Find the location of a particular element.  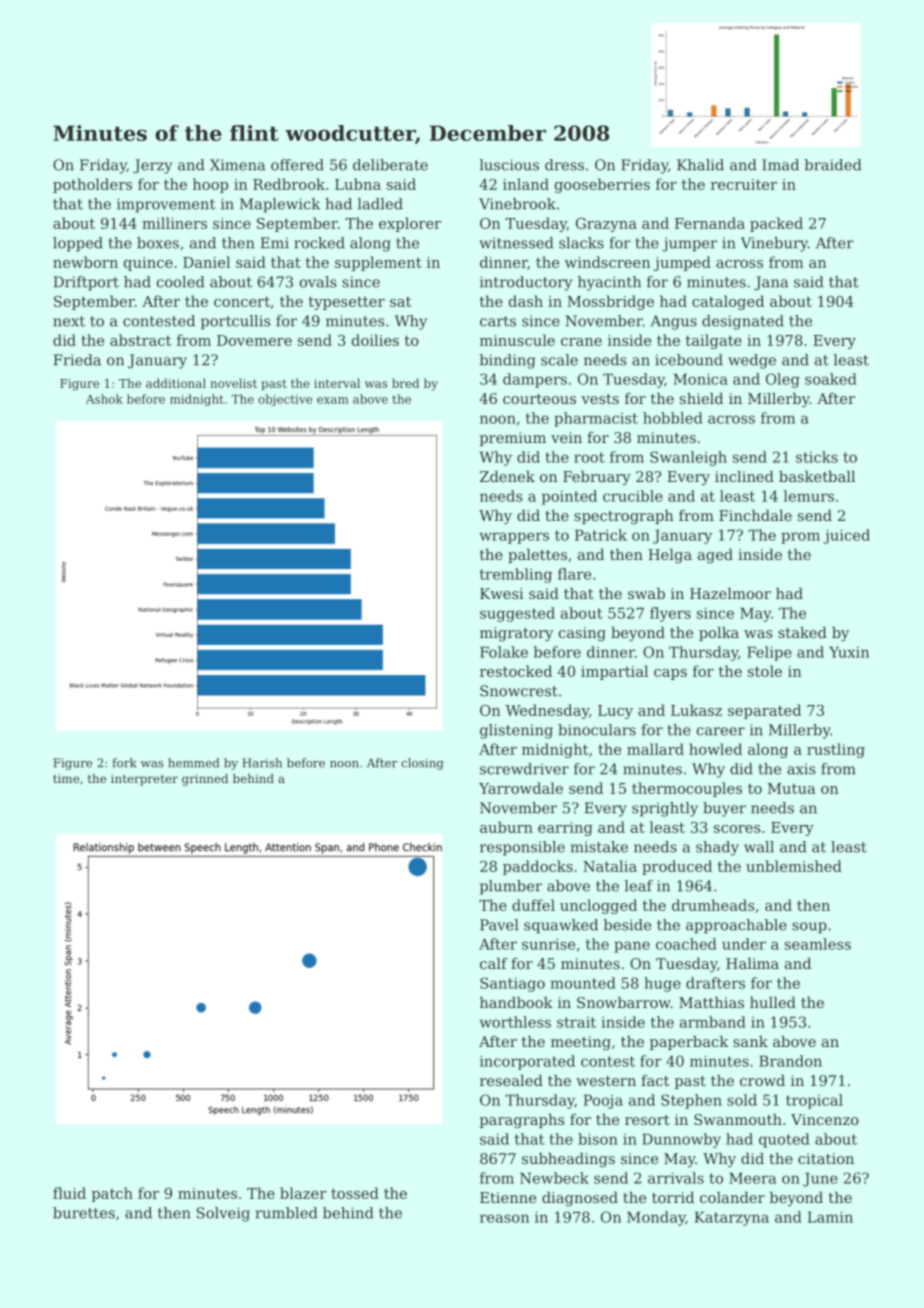

paragraphs is located at coordinates (522, 1121).
